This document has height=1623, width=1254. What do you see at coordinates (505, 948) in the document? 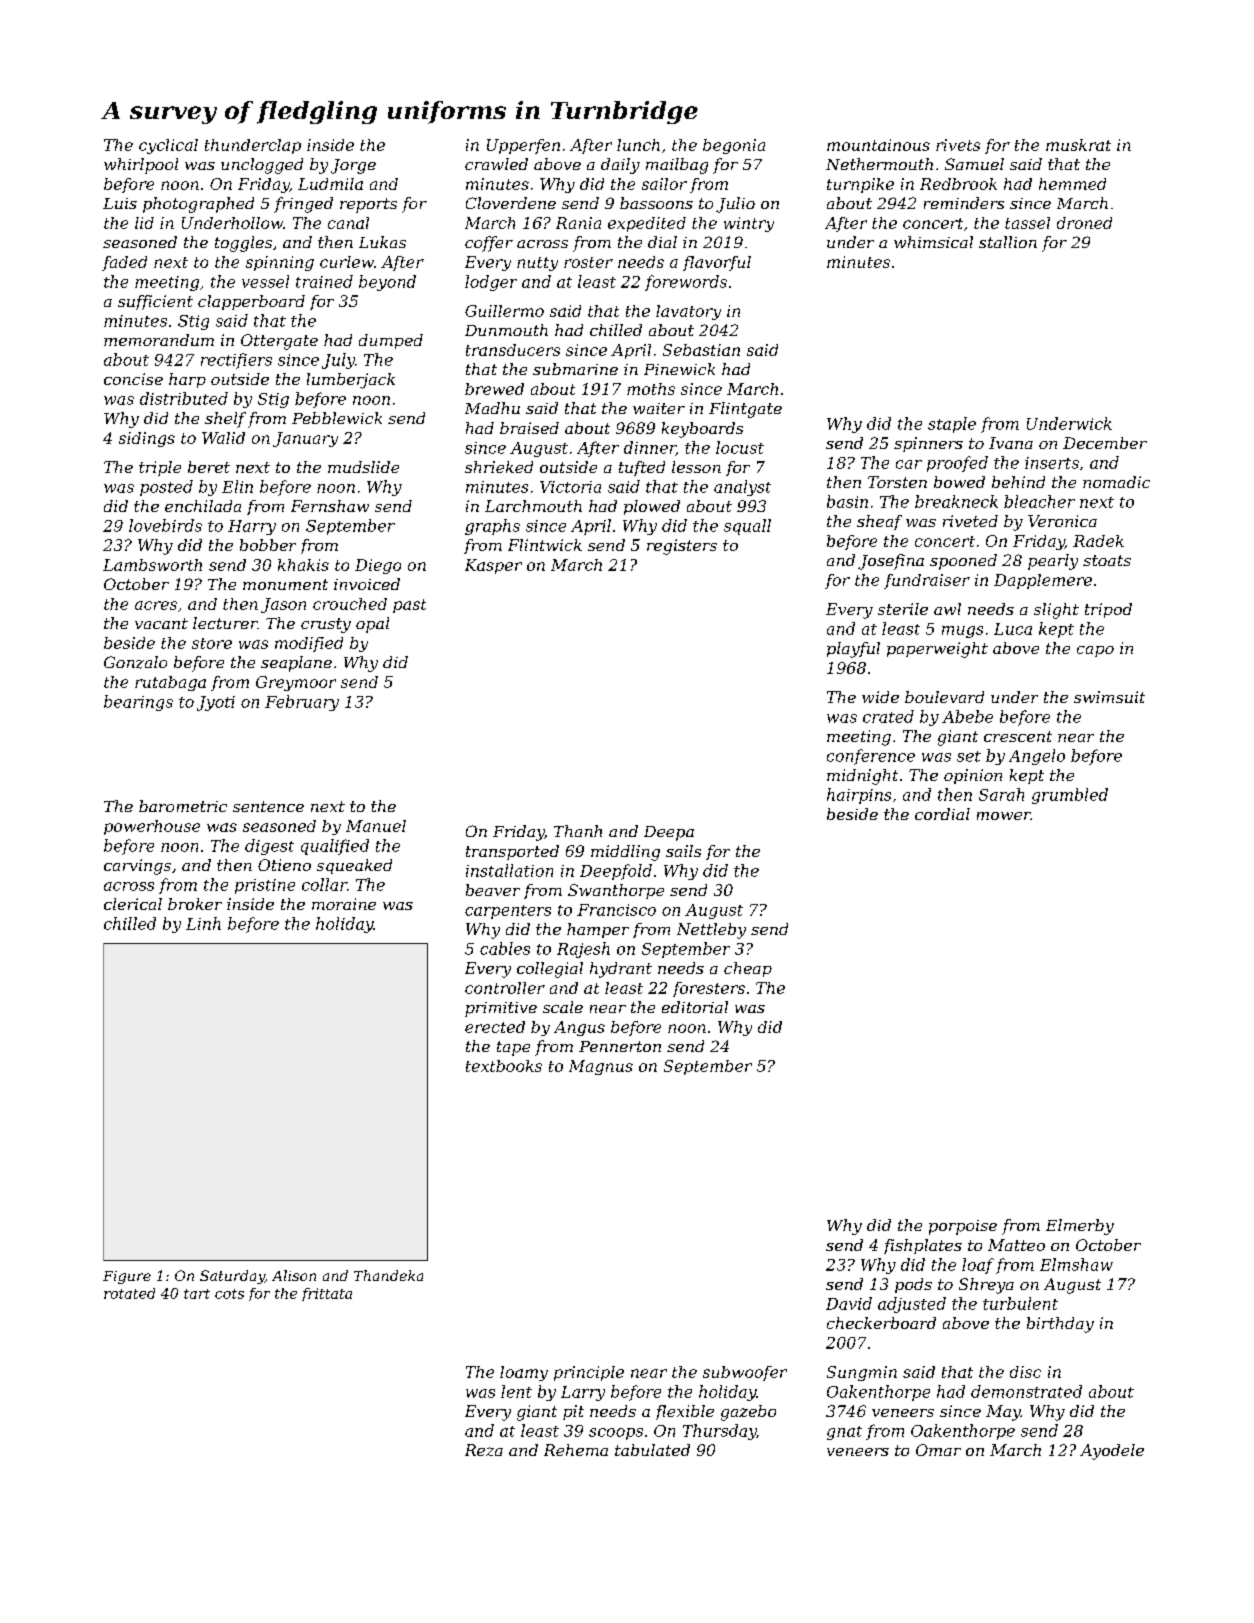
I see `cables` at bounding box center [505, 948].
